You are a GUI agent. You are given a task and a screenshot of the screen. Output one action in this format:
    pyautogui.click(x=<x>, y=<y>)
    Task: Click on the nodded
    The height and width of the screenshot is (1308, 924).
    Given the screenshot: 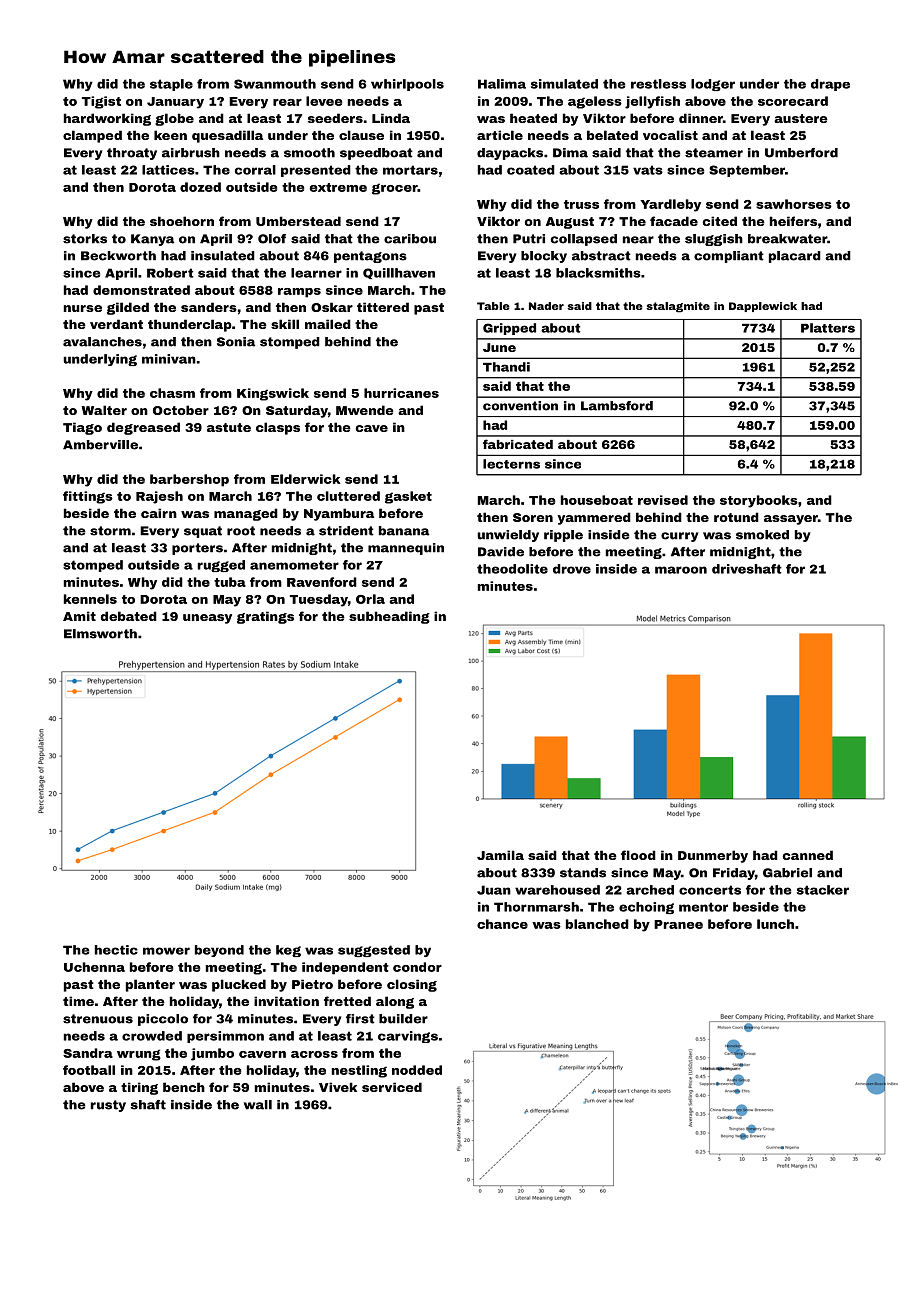 What is the action you would take?
    pyautogui.click(x=417, y=1070)
